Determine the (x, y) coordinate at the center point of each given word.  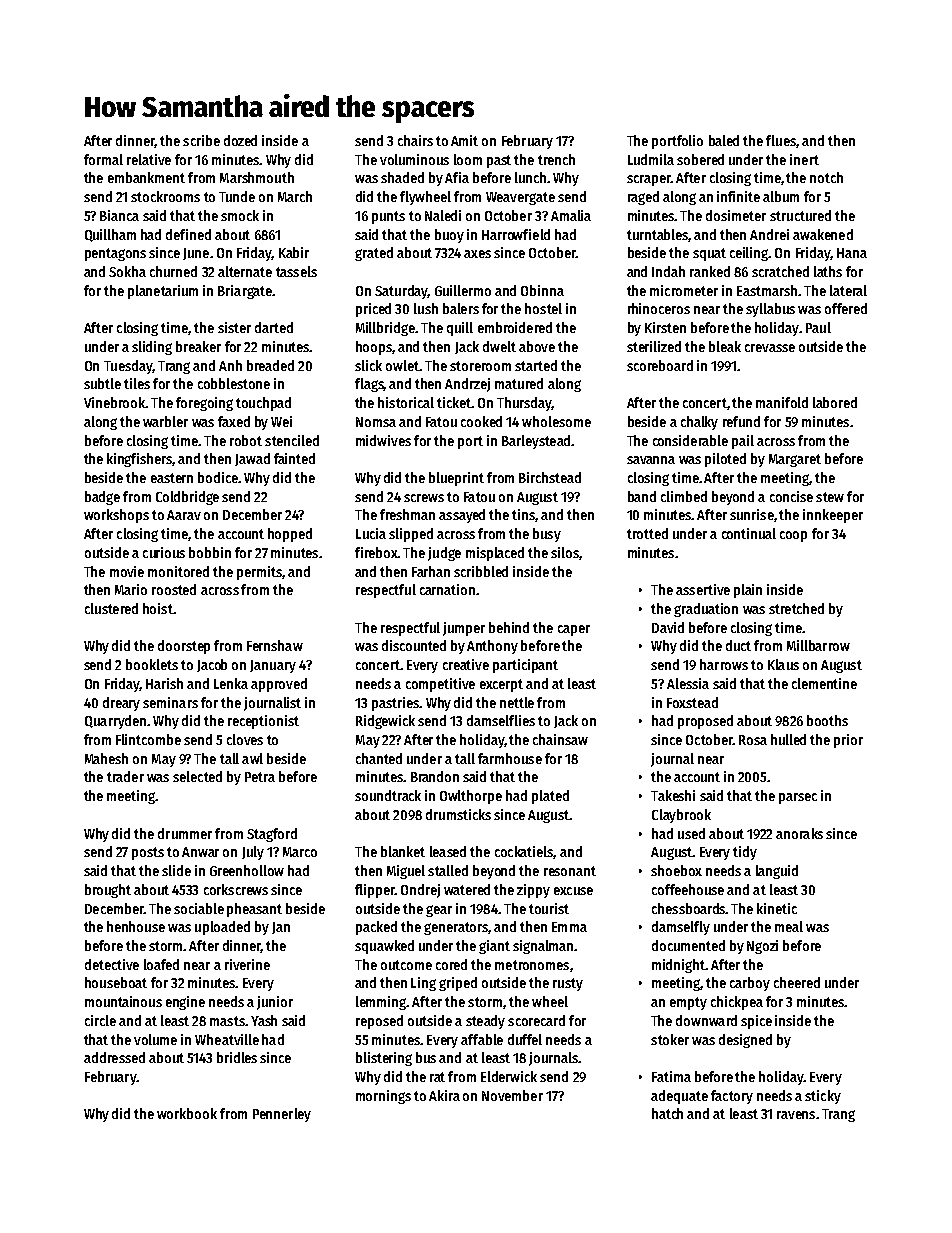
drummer (185, 833)
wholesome (556, 421)
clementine (824, 683)
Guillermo (463, 290)
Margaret (795, 460)
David (668, 627)
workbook (187, 1113)
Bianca (119, 215)
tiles (137, 383)
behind (509, 627)
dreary (121, 704)
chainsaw (560, 739)
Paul (818, 327)
